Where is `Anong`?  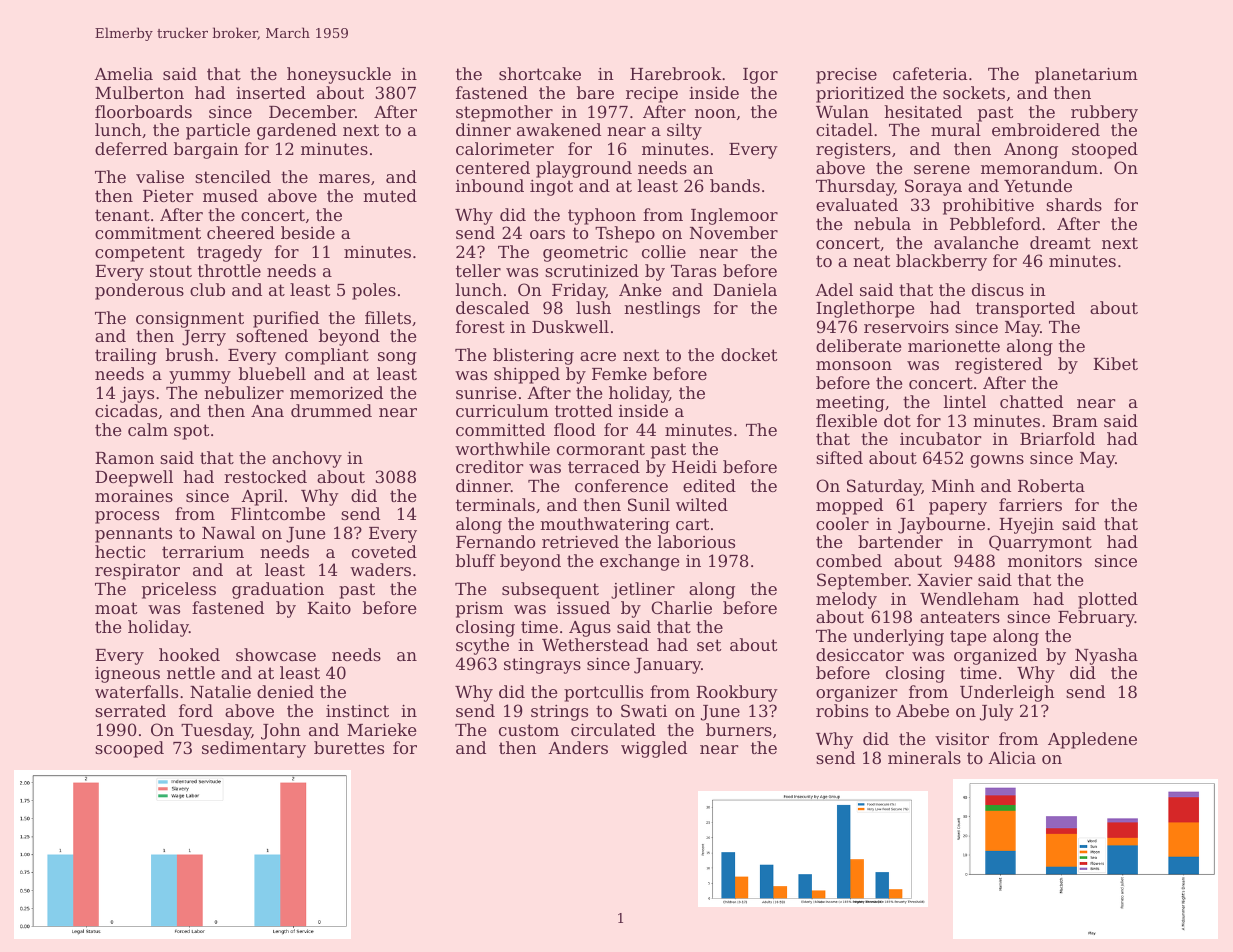
Anong is located at coordinates (1031, 151).
